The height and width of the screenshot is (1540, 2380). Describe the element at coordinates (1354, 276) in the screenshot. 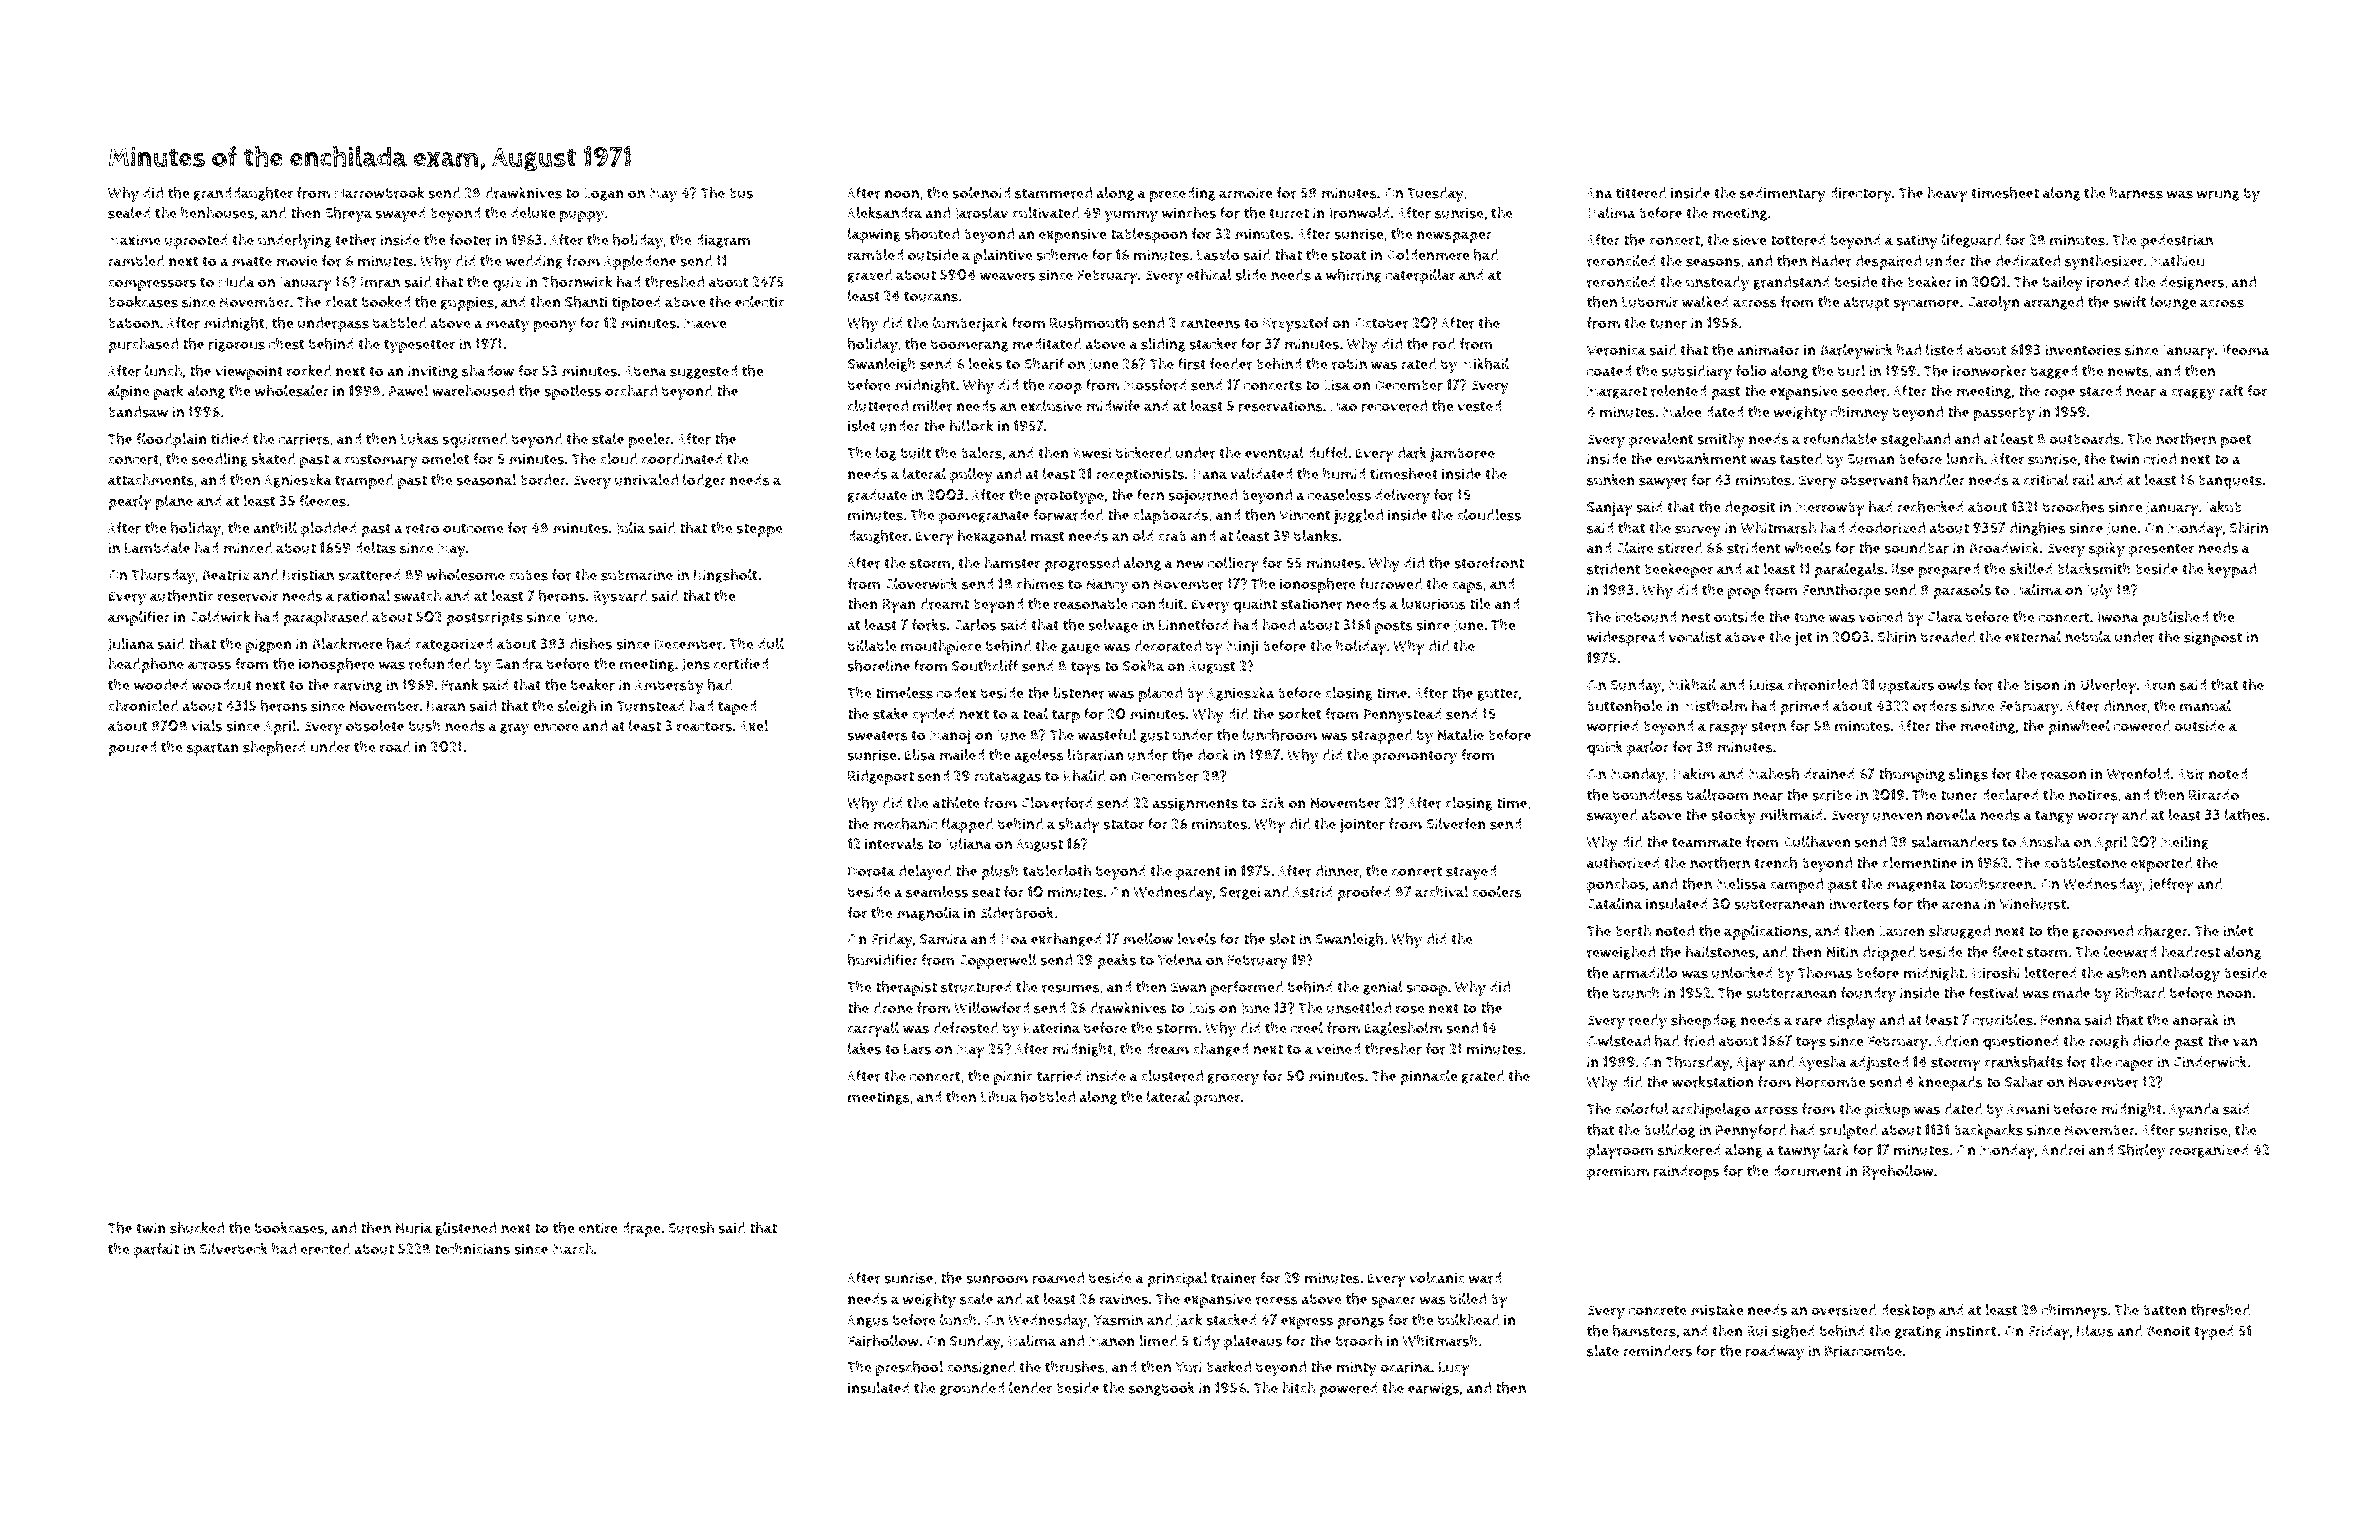

I see `whirring` at that location.
